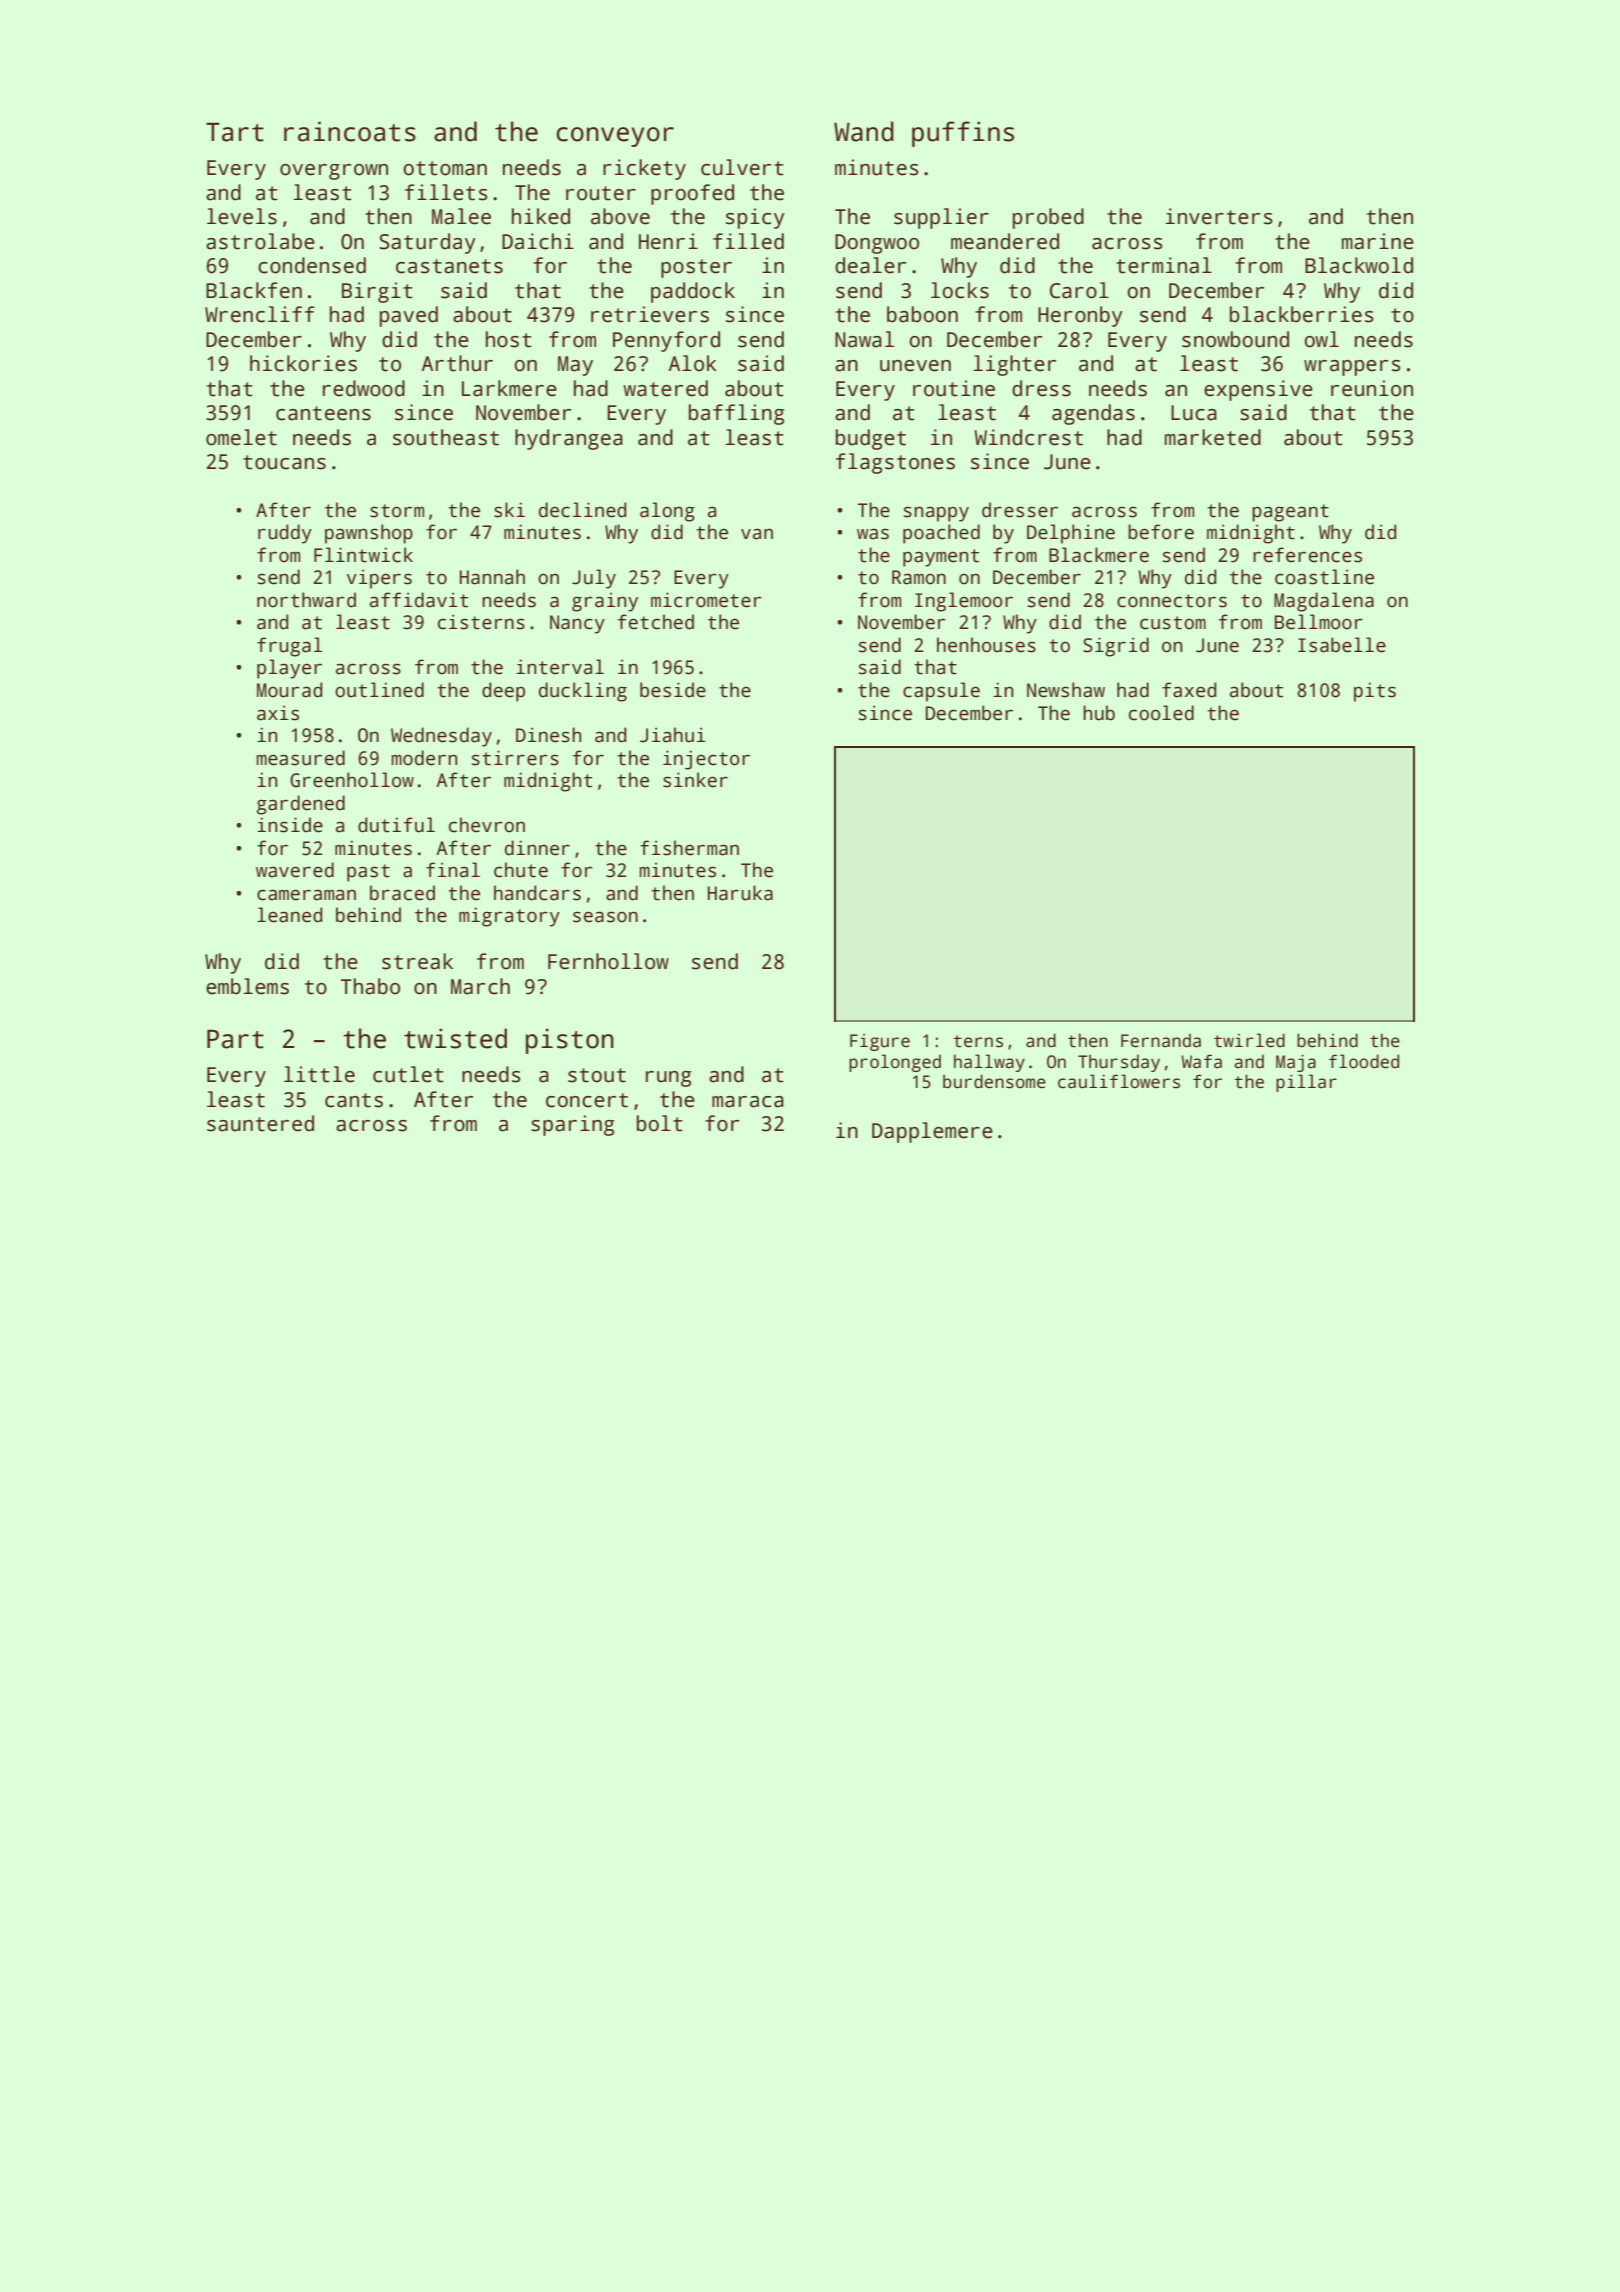  What do you see at coordinates (334, 172) in the screenshot?
I see `overgrown` at bounding box center [334, 172].
